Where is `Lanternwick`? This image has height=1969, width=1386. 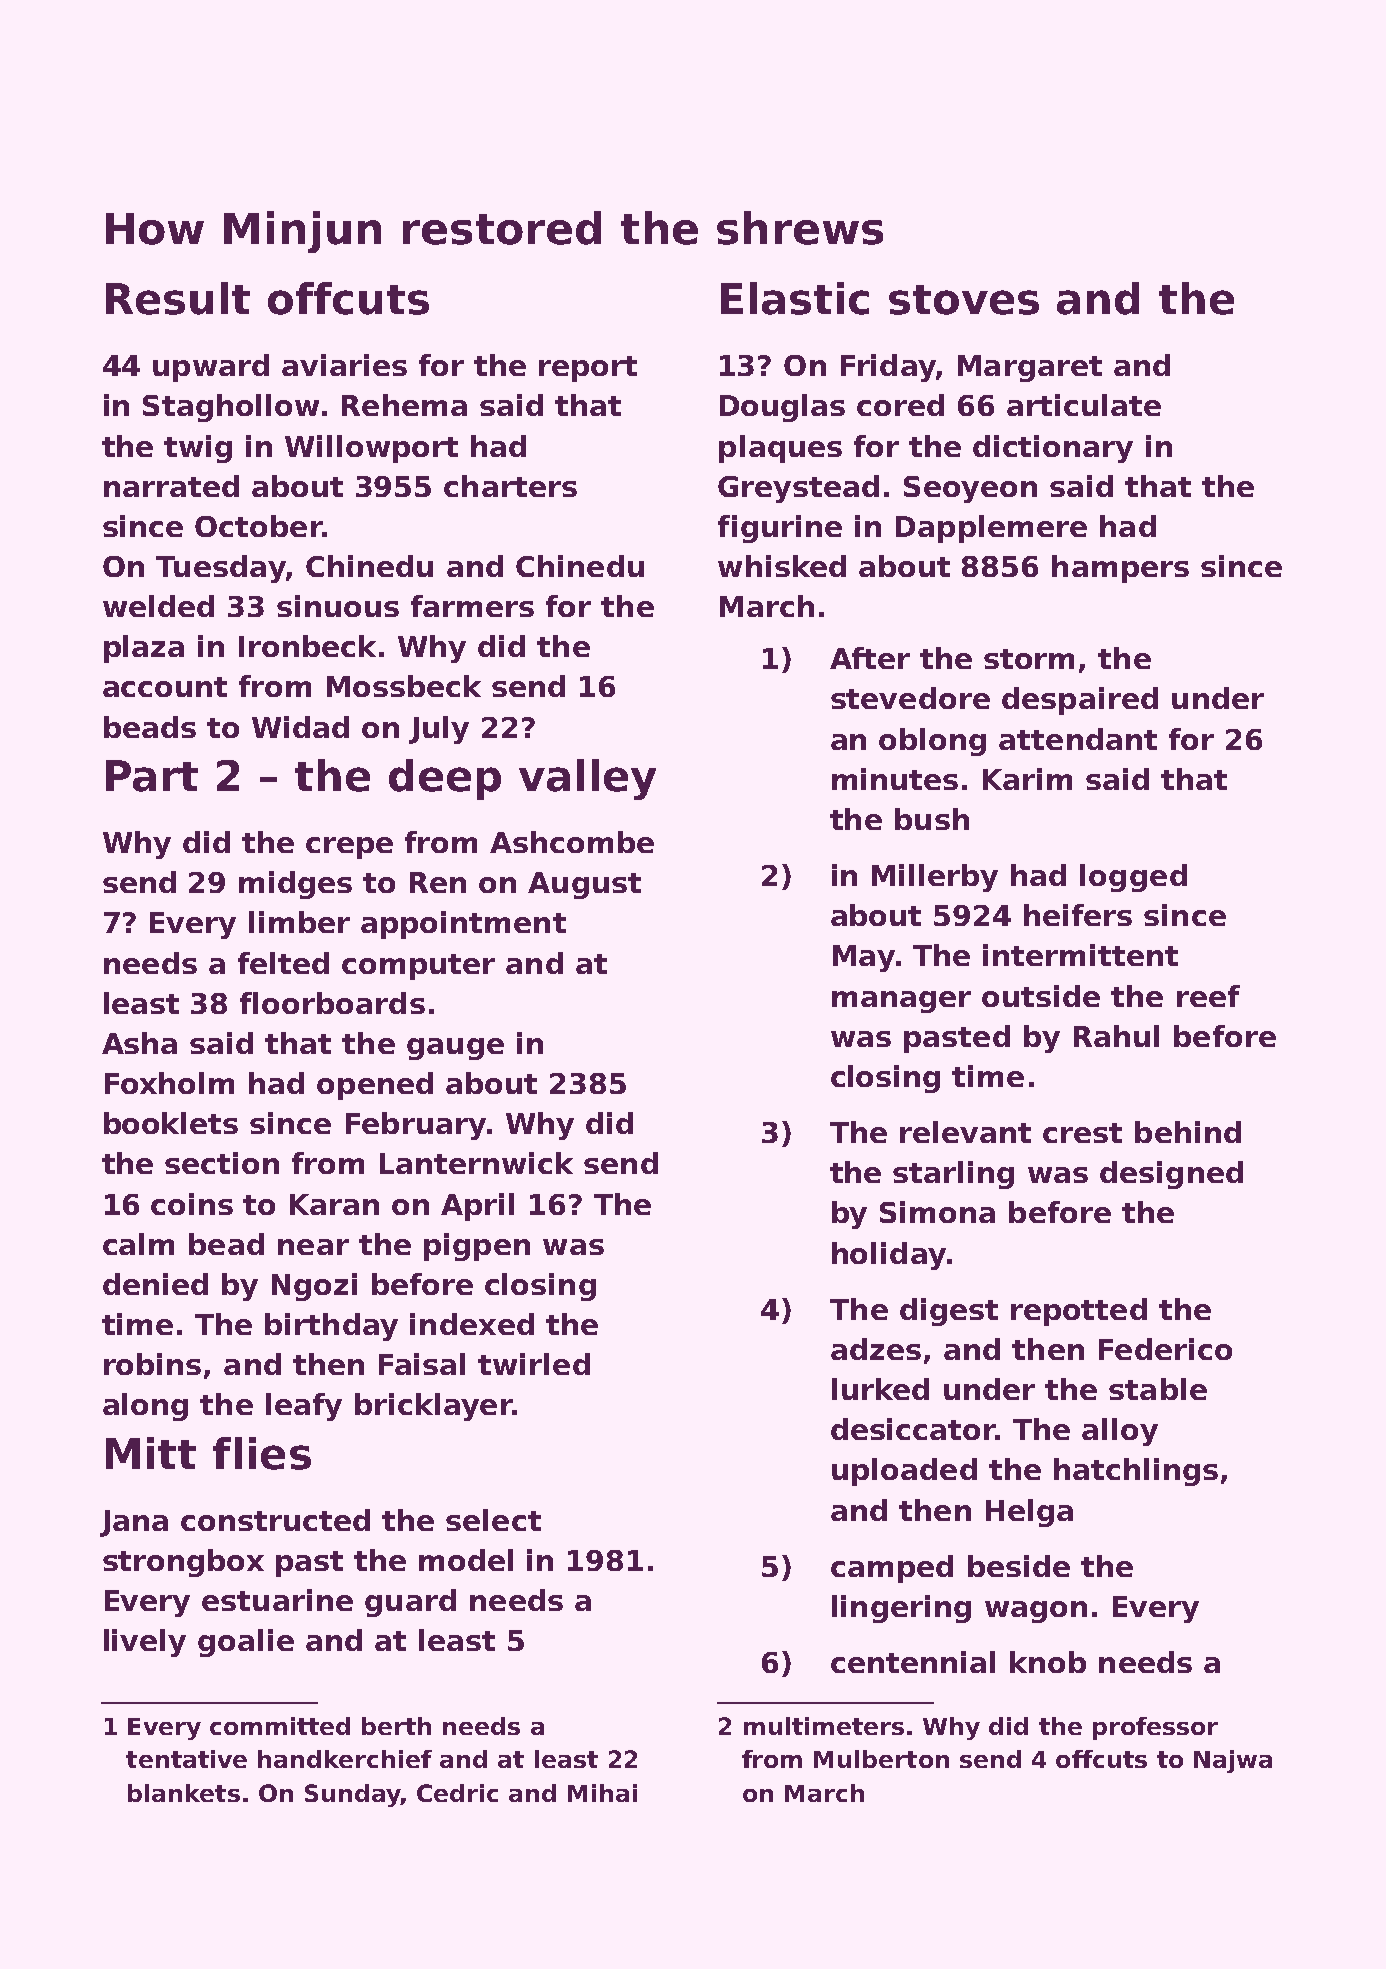 Lanternwick is located at coordinates (476, 1163).
